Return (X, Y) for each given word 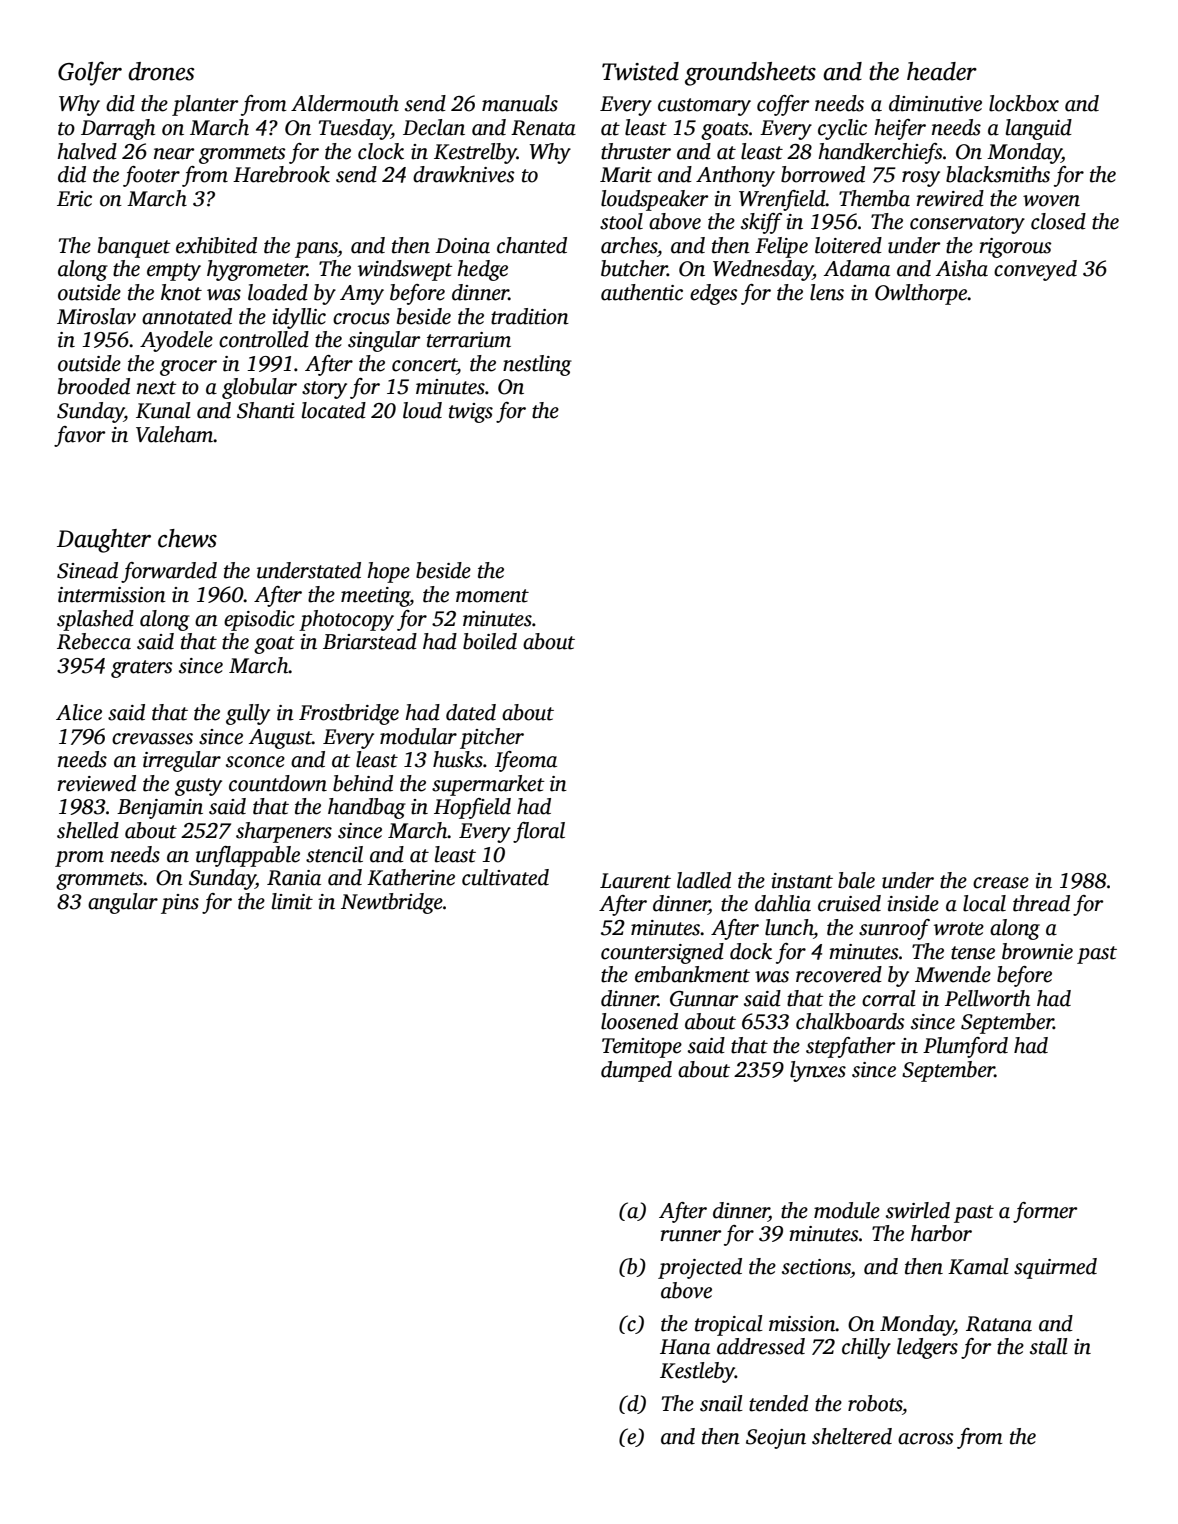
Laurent (635, 881)
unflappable (248, 856)
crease (1001, 883)
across (926, 1439)
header (942, 71)
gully (248, 714)
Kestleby (697, 1372)
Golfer (90, 73)
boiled (490, 641)
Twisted (640, 71)
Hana (685, 1347)
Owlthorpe (921, 294)
